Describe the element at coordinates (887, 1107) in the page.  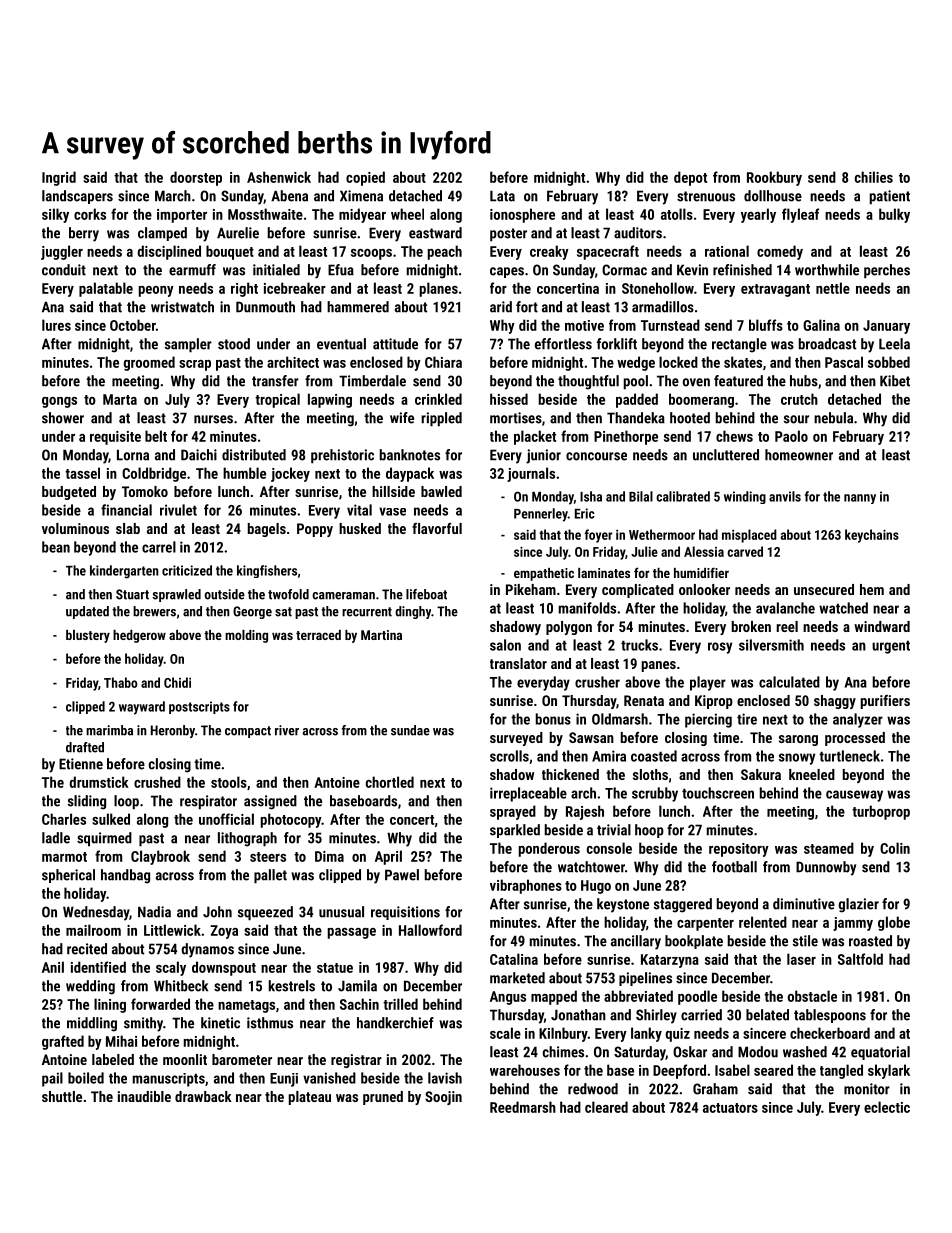
I see `eclectic` at that location.
